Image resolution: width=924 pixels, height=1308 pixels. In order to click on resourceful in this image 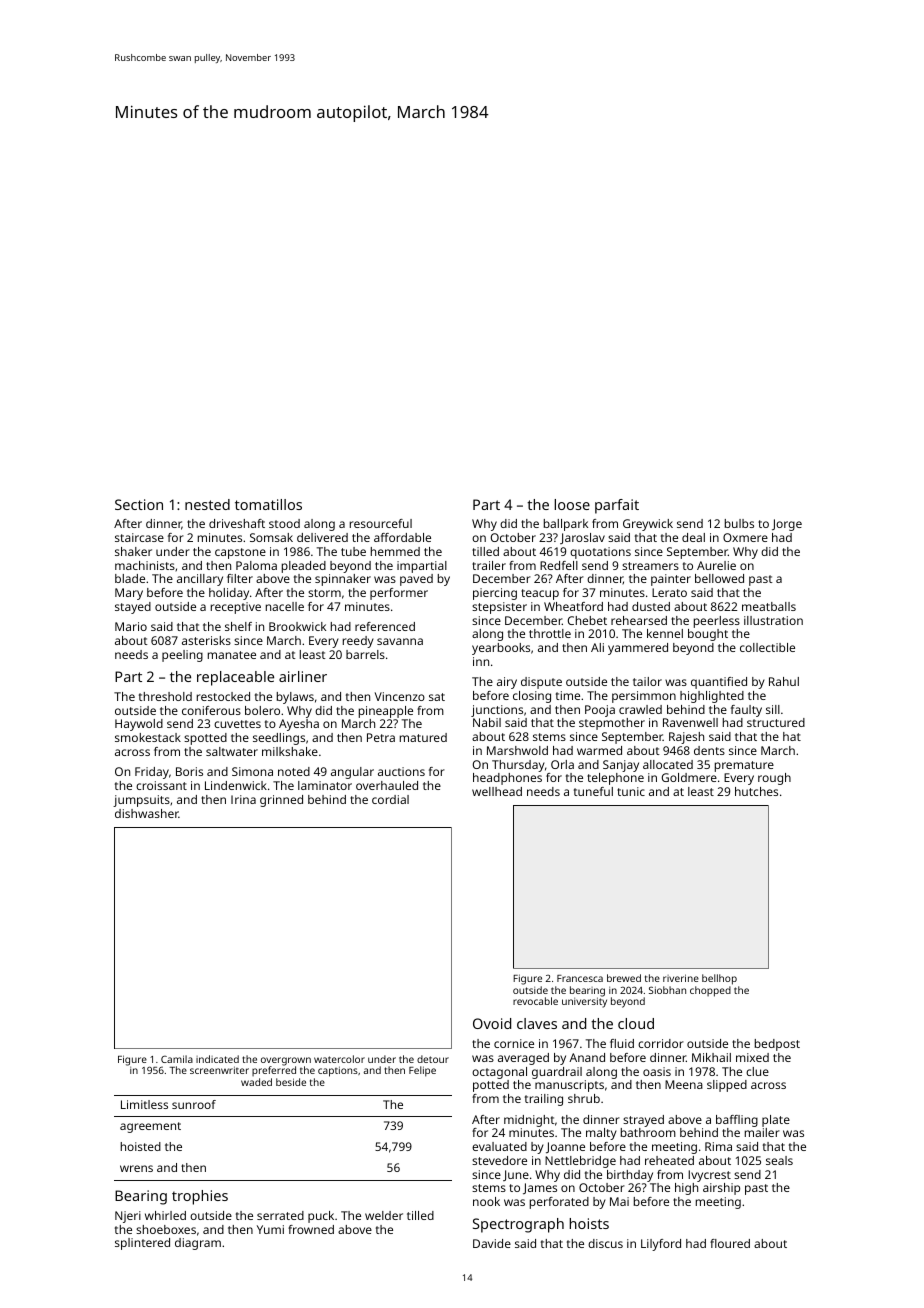, I will do `click(381, 523)`.
